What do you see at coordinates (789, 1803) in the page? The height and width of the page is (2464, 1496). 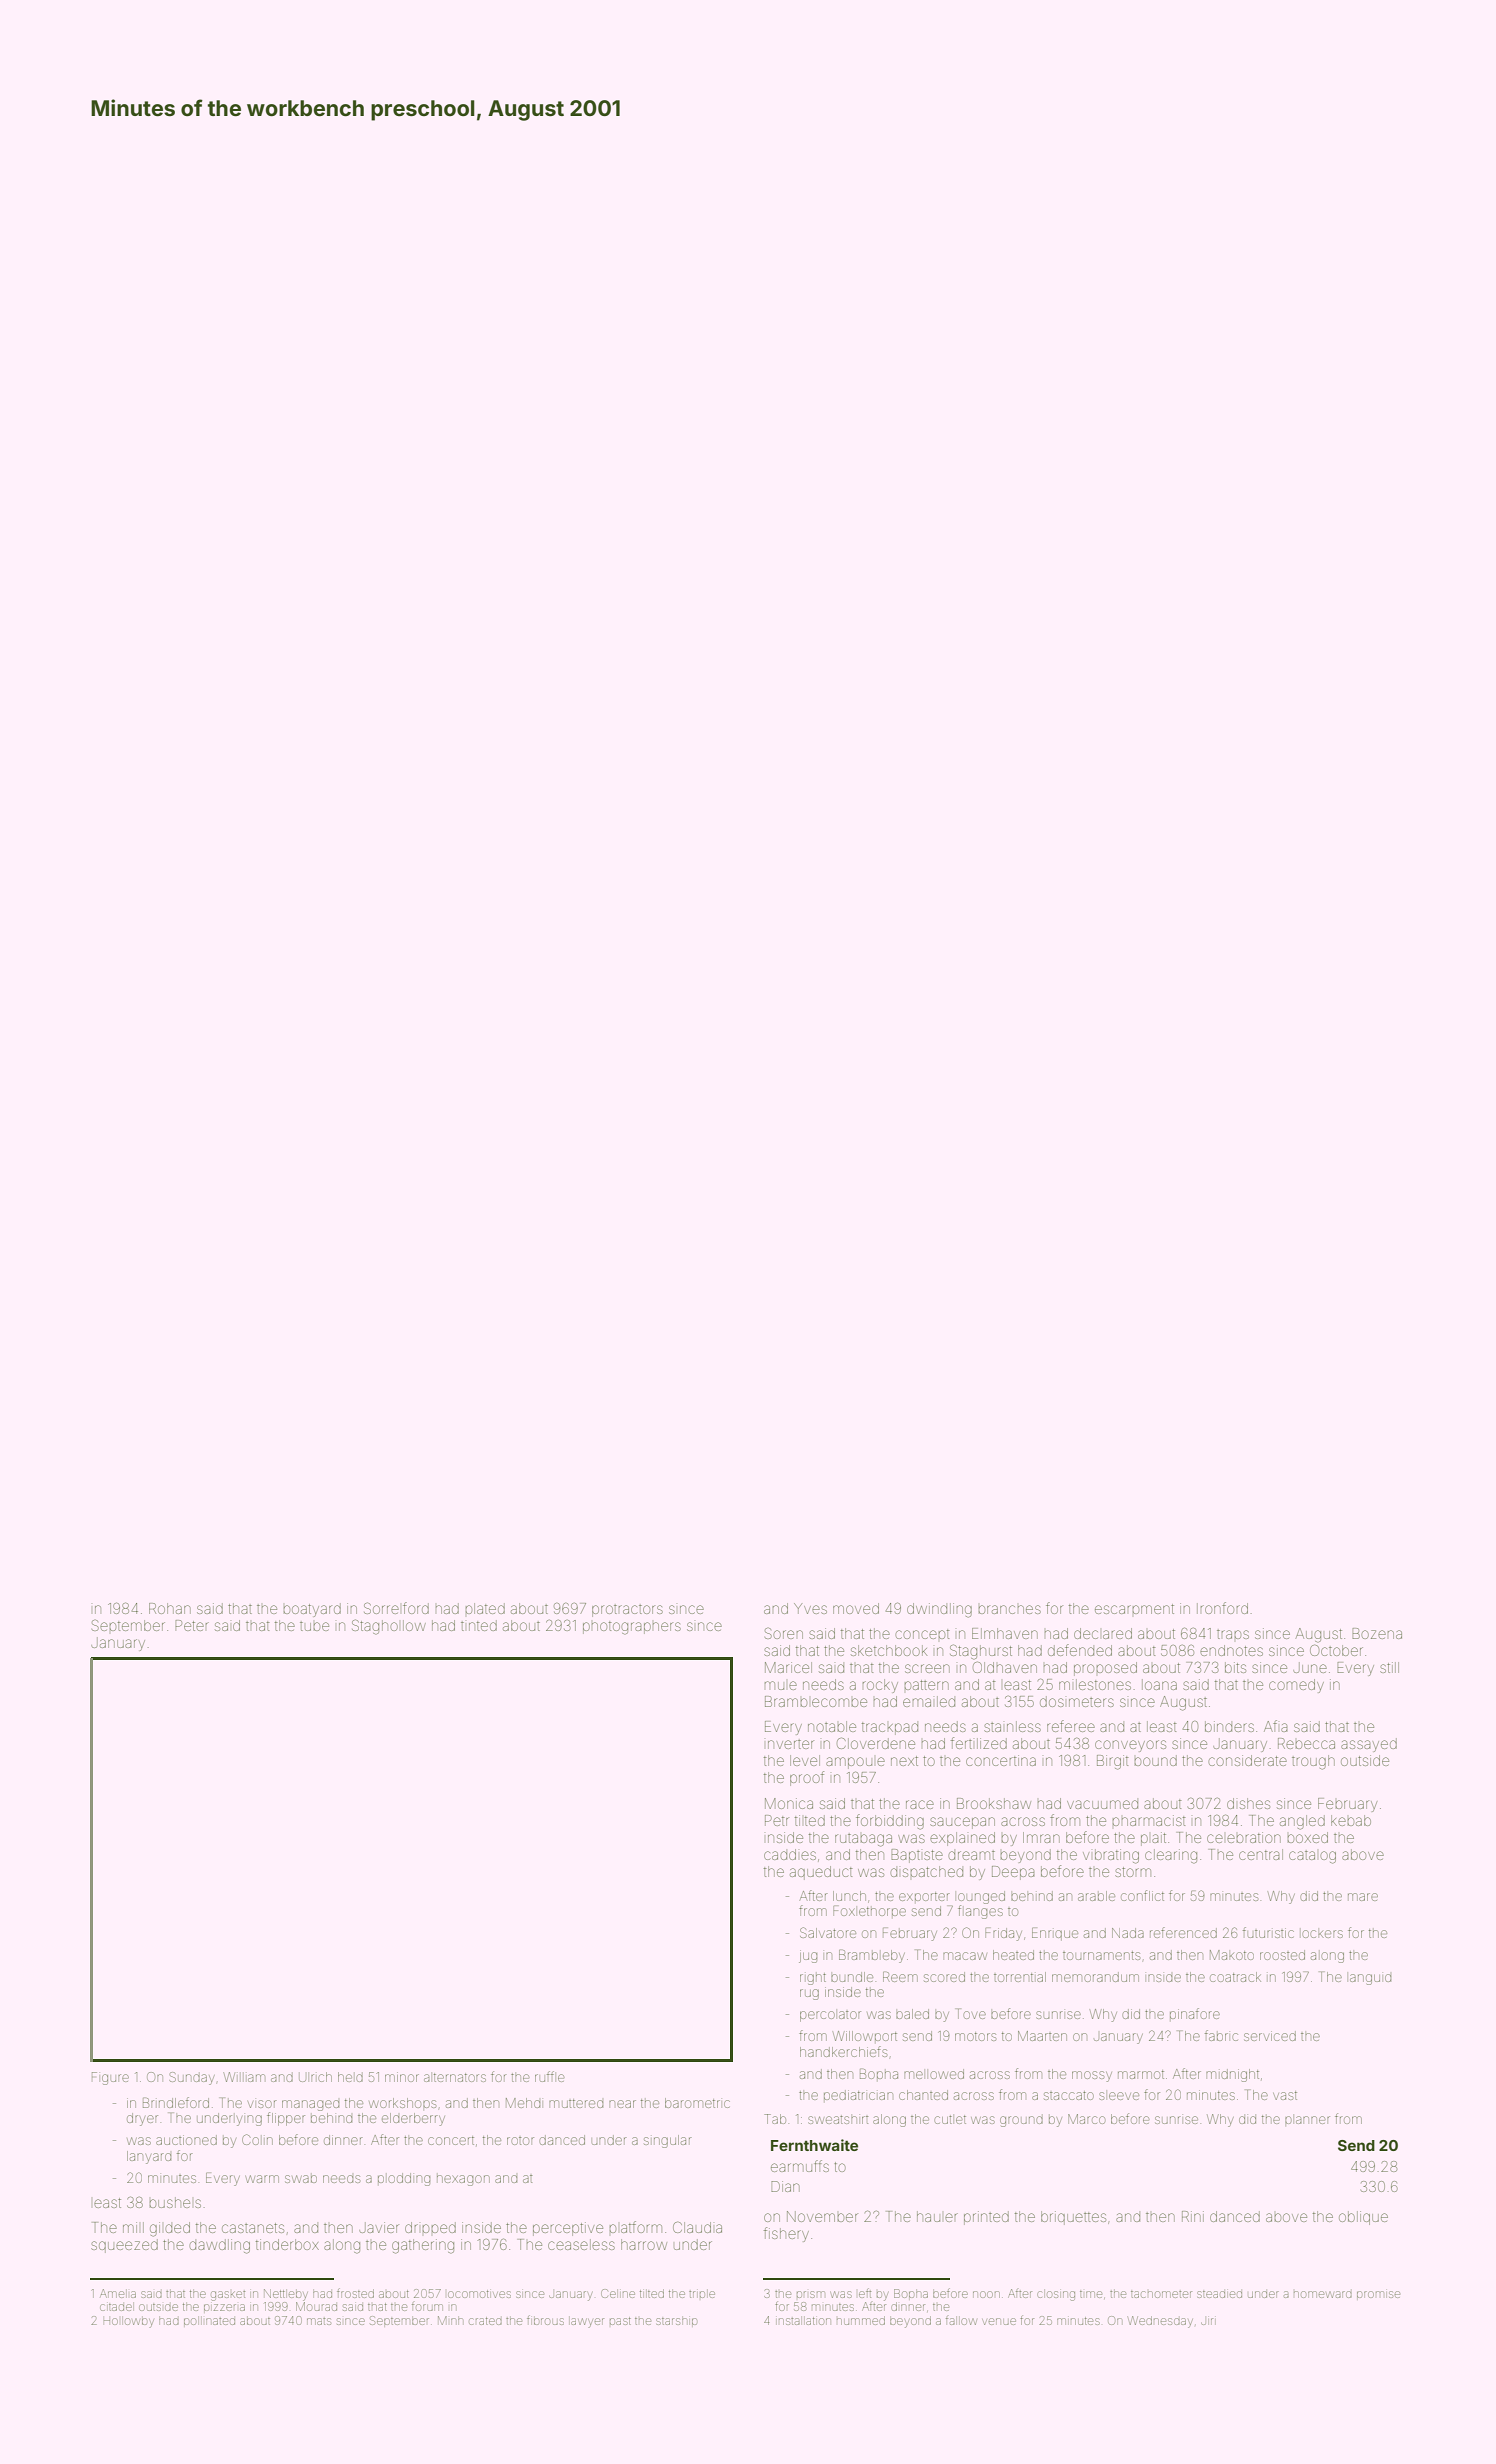 I see `Monica` at bounding box center [789, 1803].
